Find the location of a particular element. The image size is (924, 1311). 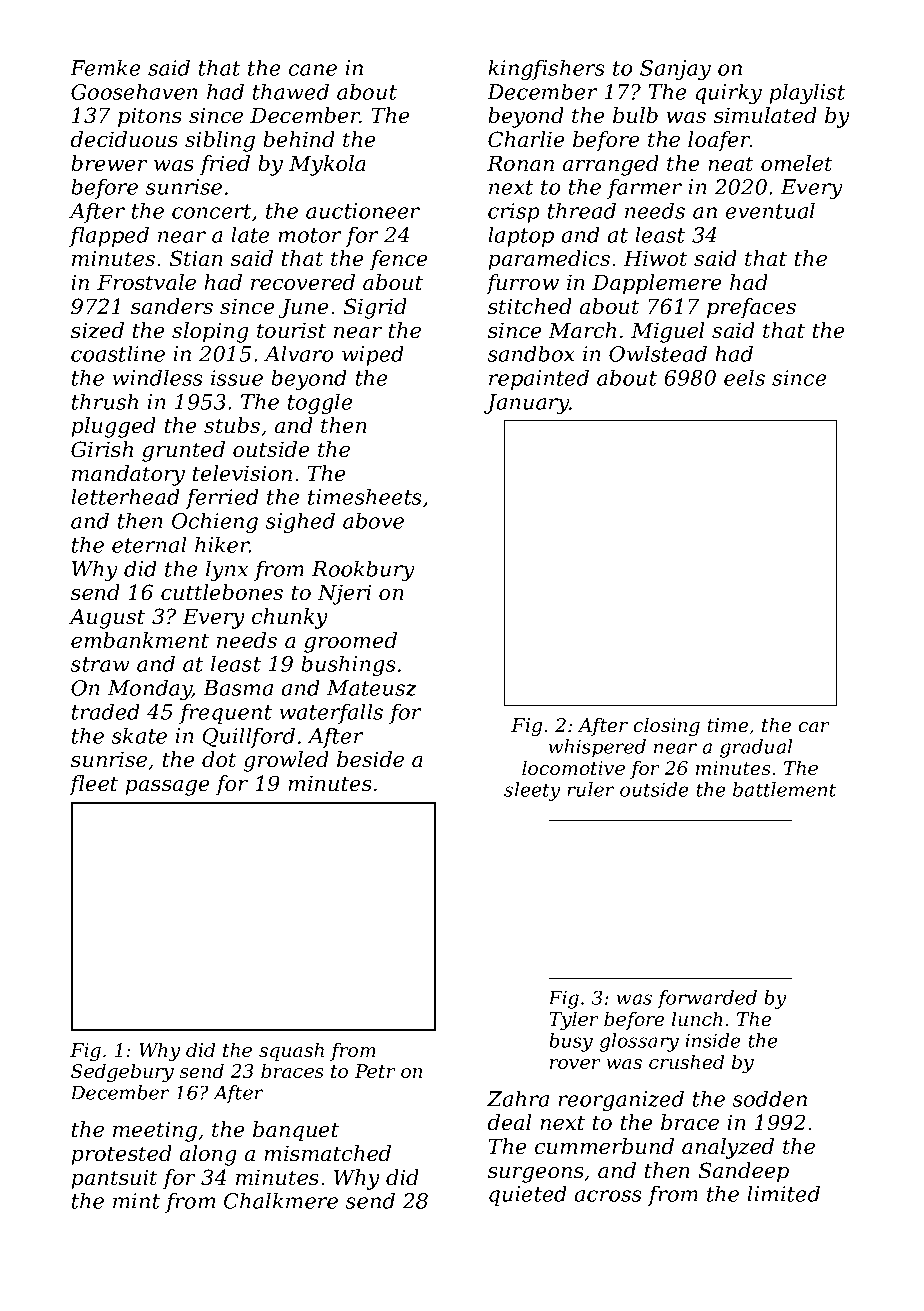

Chalkmere is located at coordinates (281, 1200).
